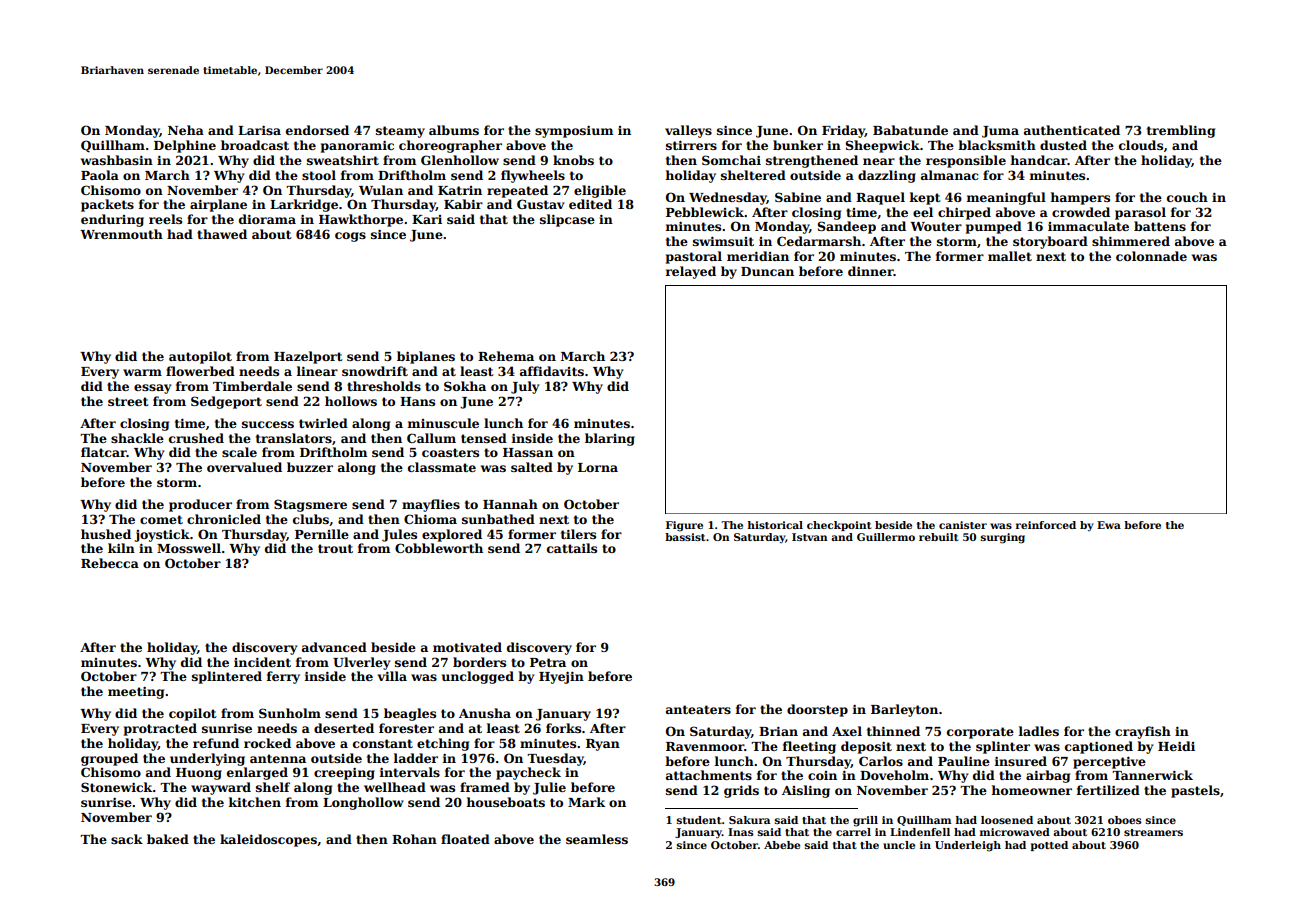 Image resolution: width=1308 pixels, height=924 pixels. Describe the element at coordinates (778, 731) in the image. I see `Brian` at that location.
